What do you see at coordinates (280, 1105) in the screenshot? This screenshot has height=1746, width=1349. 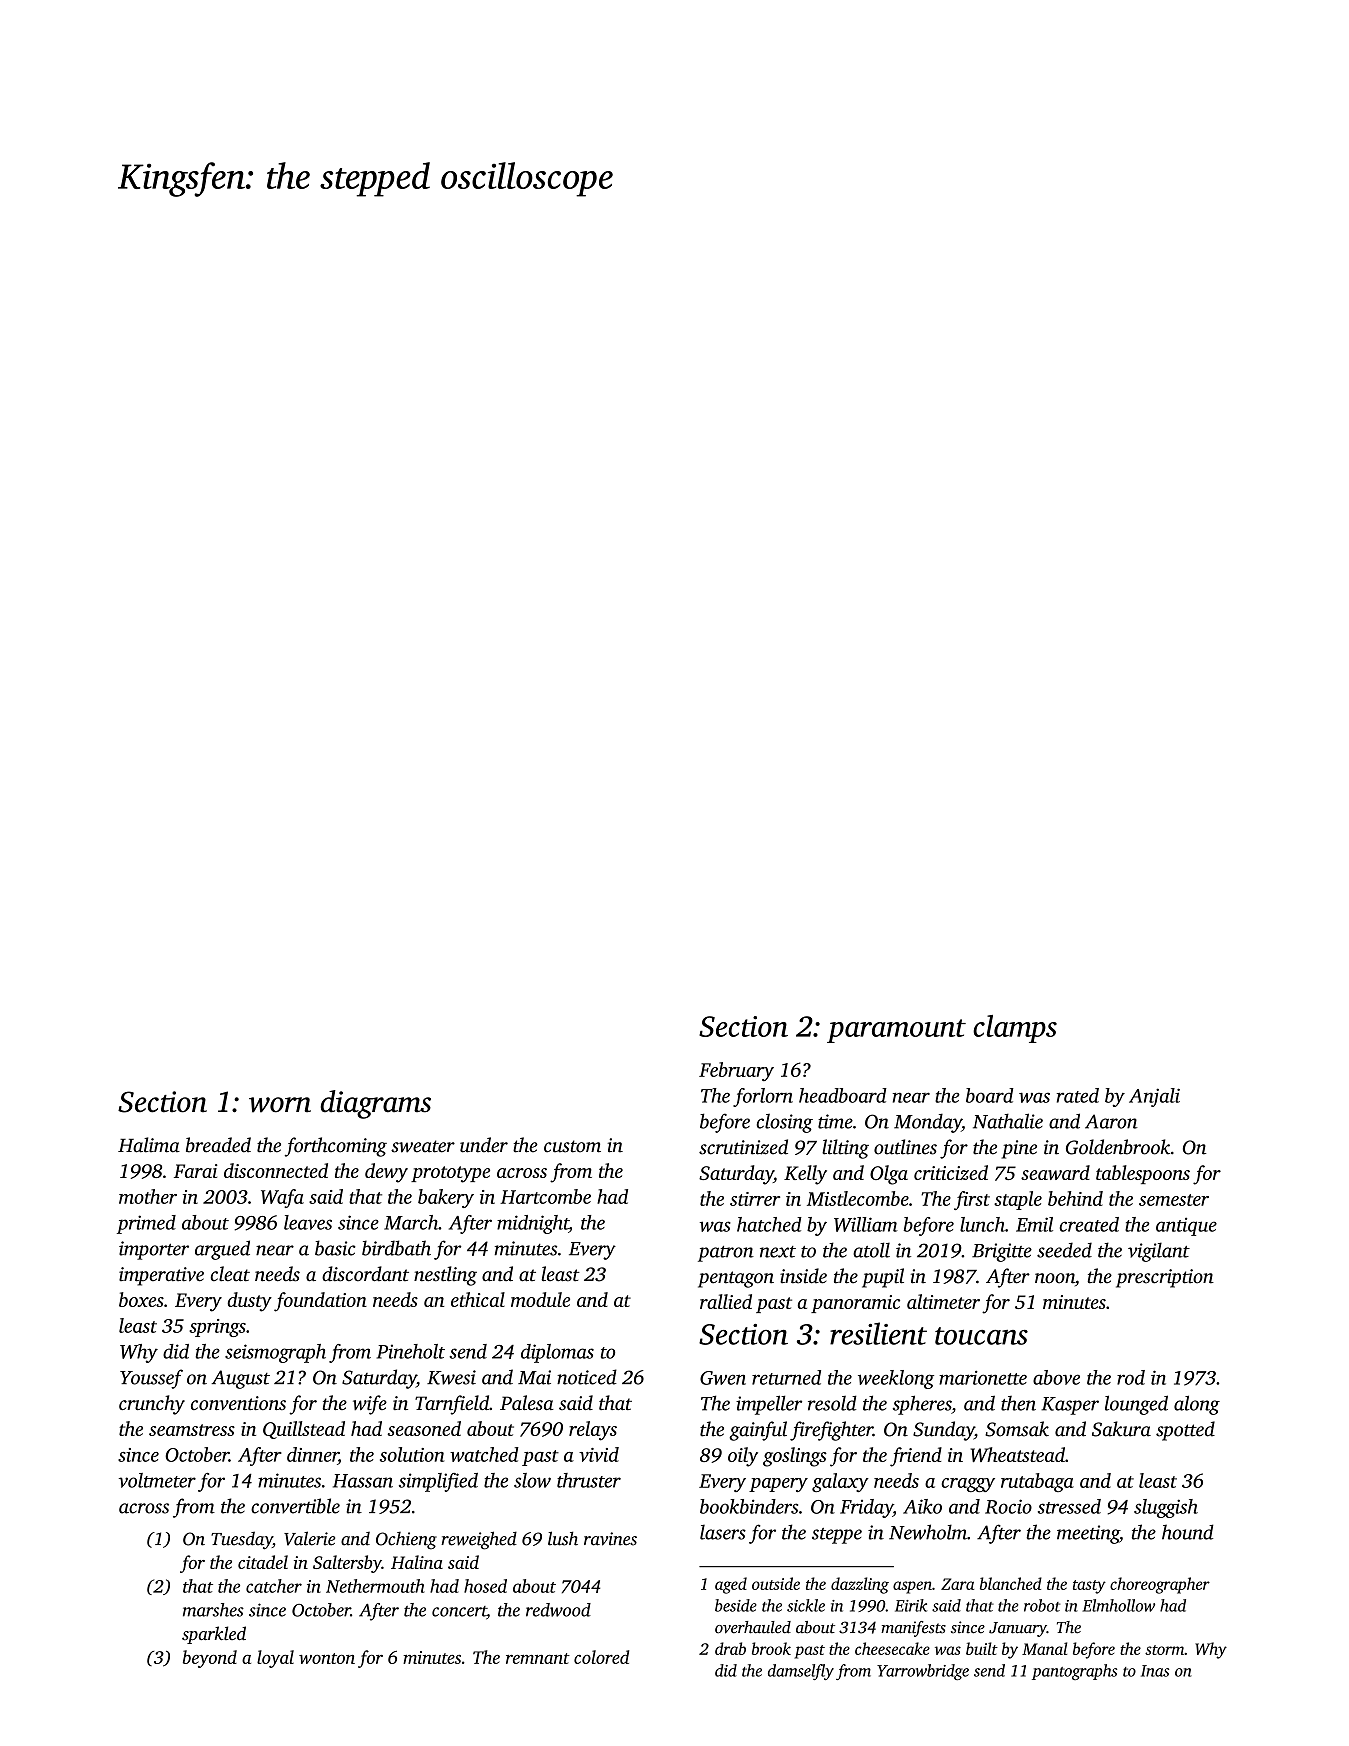 I see `worn` at bounding box center [280, 1105].
